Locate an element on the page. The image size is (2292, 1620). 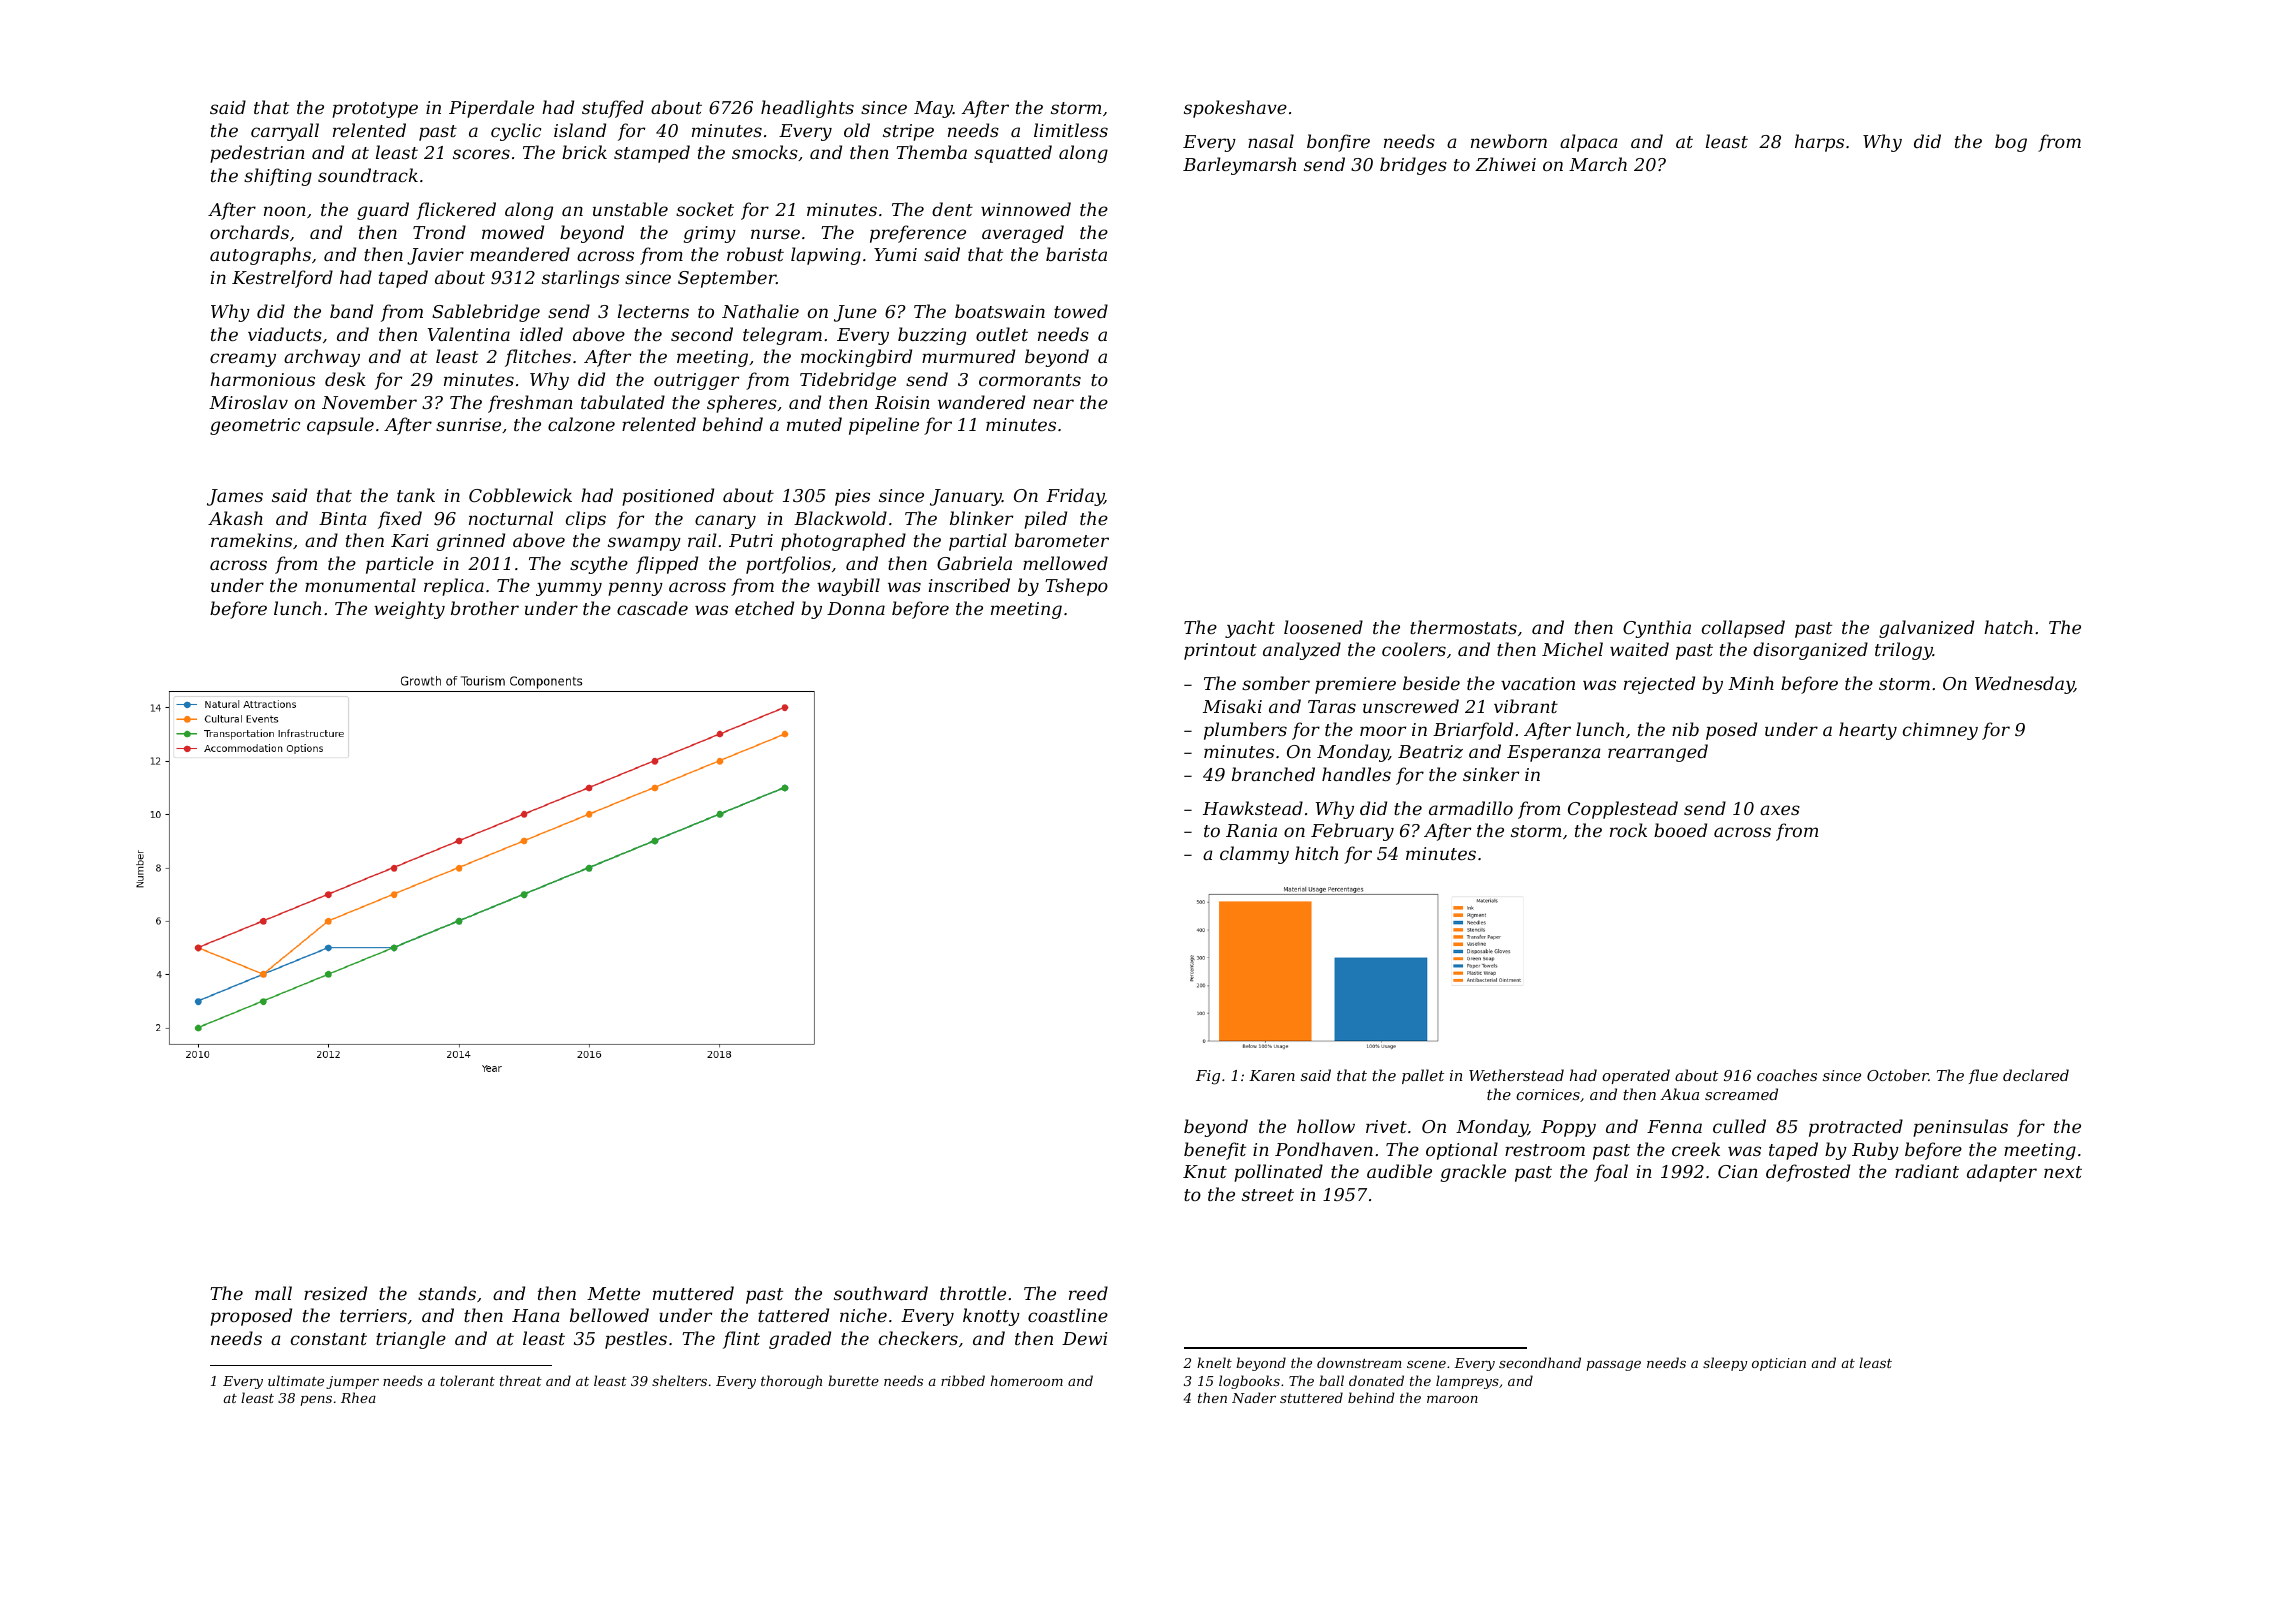
Karen is located at coordinates (1272, 1075).
